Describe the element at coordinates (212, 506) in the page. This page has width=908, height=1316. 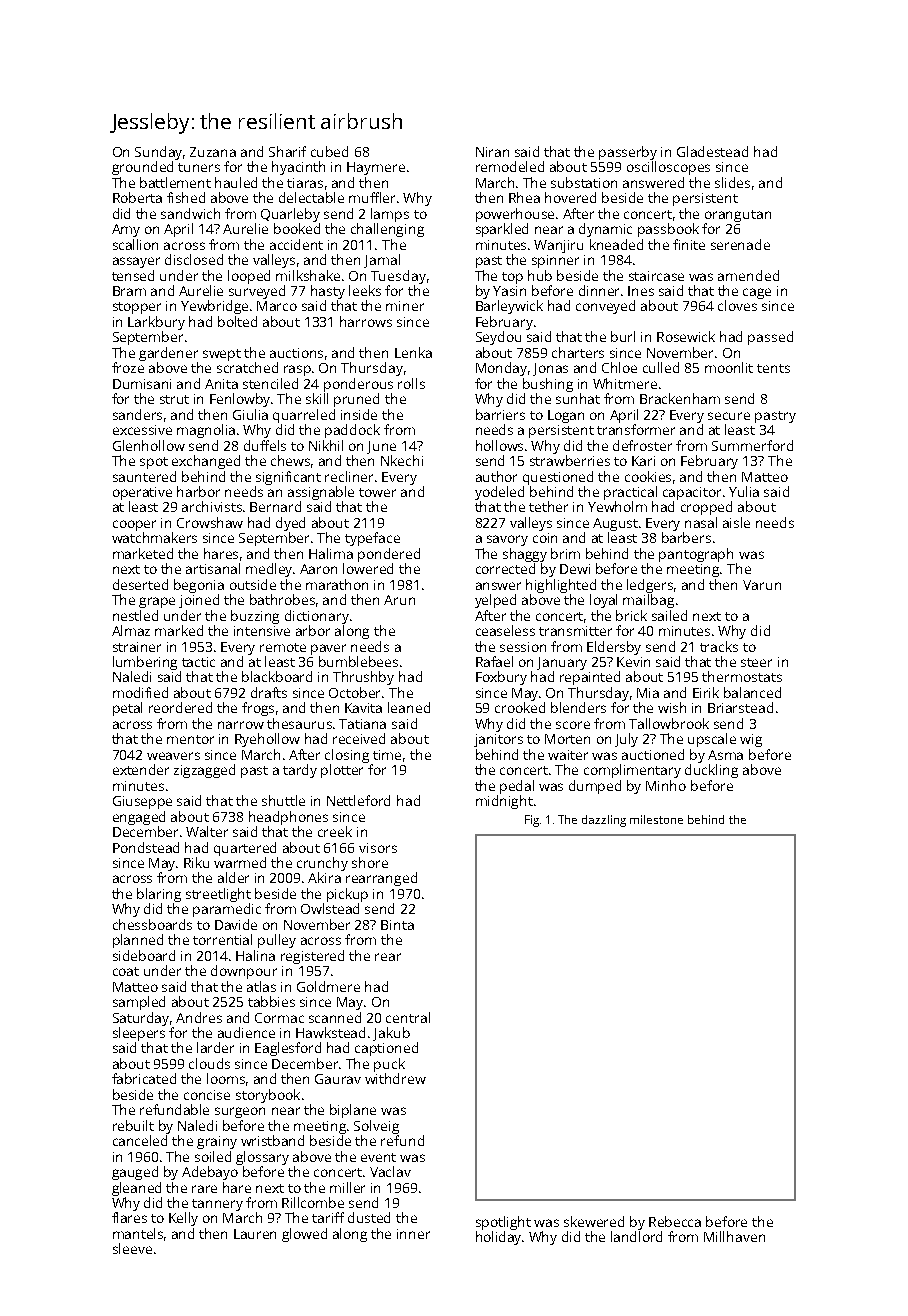
I see `archivists` at that location.
